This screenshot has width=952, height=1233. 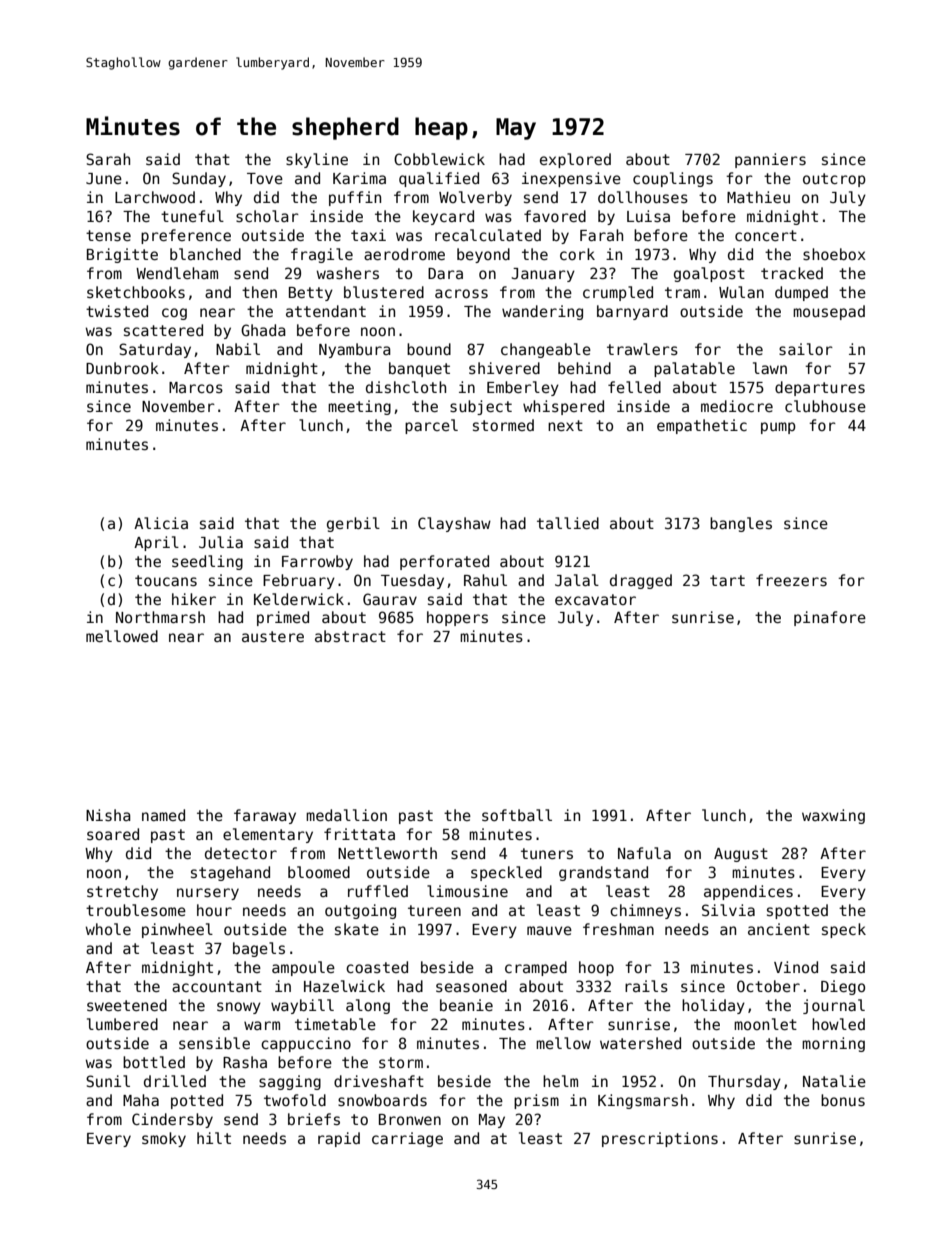 I want to click on October, so click(x=768, y=986).
